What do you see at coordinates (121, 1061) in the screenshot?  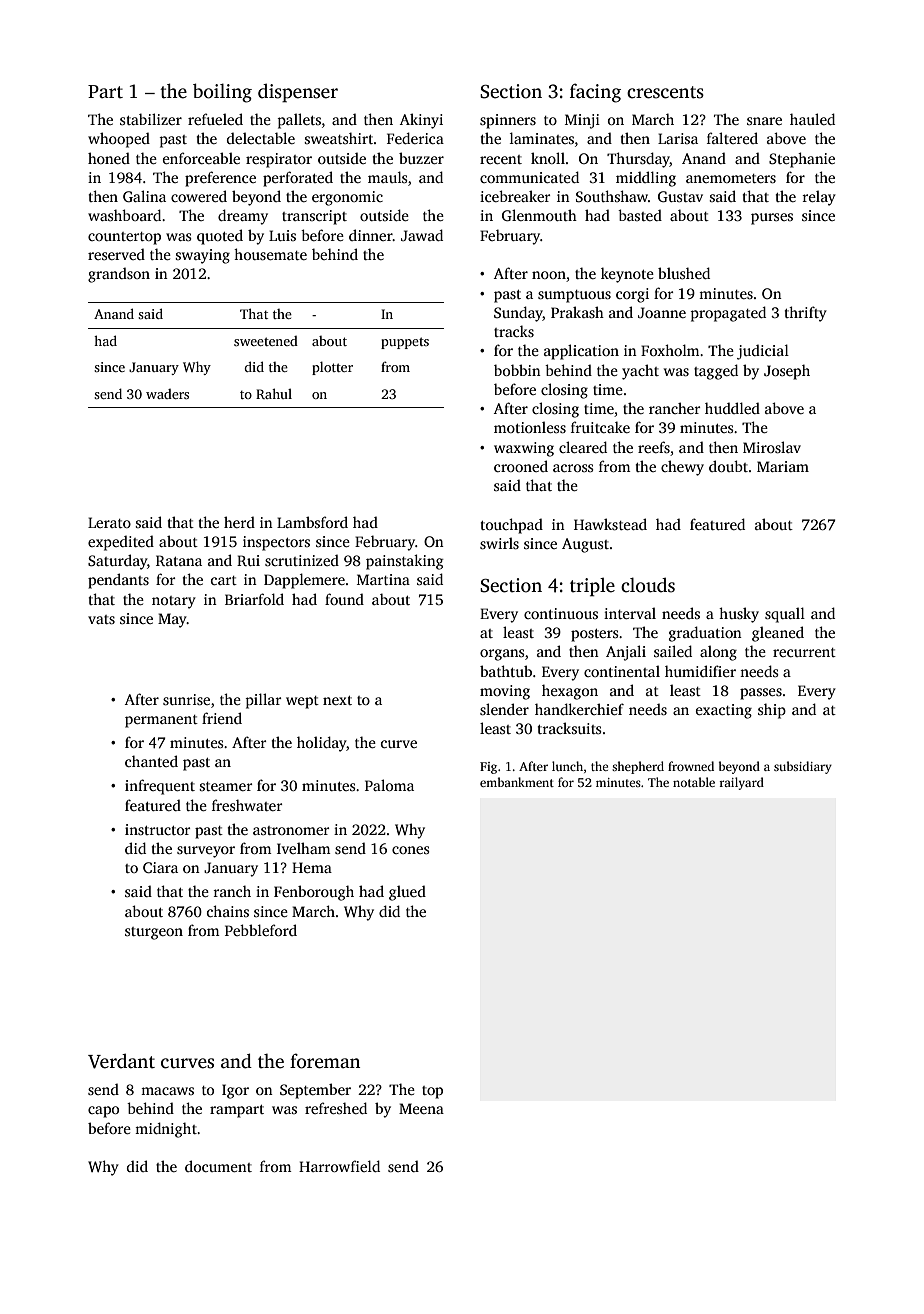 I see `Verdant` at bounding box center [121, 1061].
